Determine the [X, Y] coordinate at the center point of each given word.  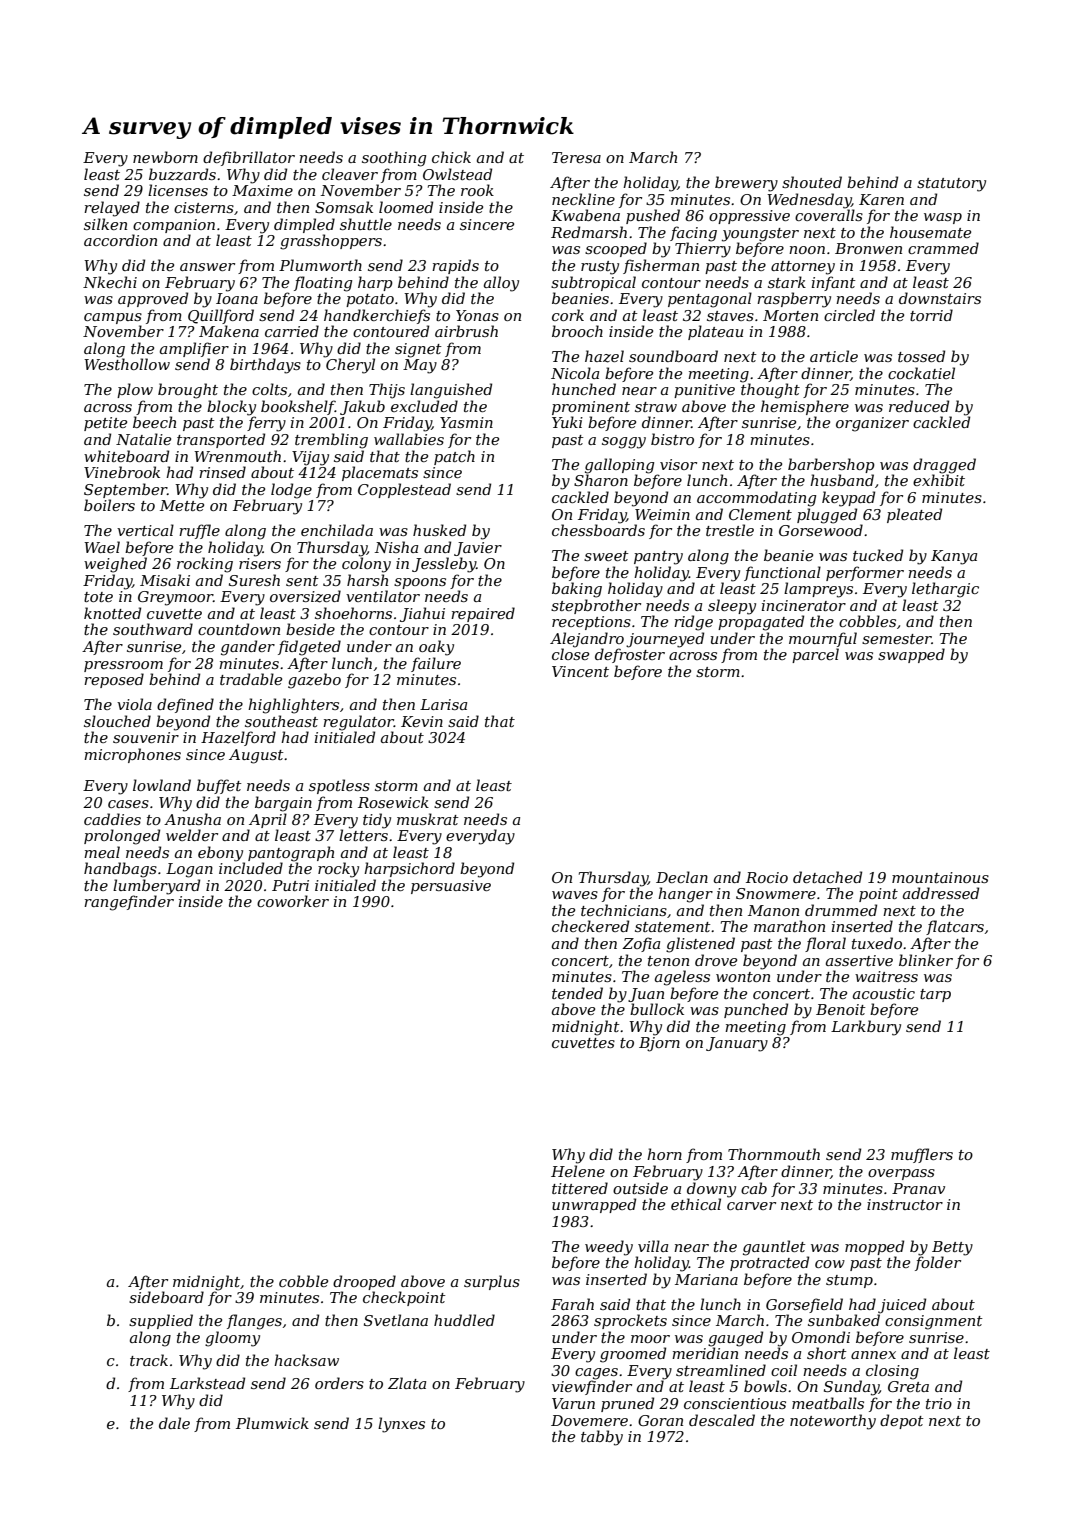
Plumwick [272, 1423]
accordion [120, 240]
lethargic [945, 590]
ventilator [383, 596]
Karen [881, 199]
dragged [944, 466]
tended [577, 993]
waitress [886, 976]
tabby [602, 1438]
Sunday [851, 1388]
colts [269, 389]
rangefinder [129, 903]
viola [134, 704]
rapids [455, 266]
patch [454, 457]
